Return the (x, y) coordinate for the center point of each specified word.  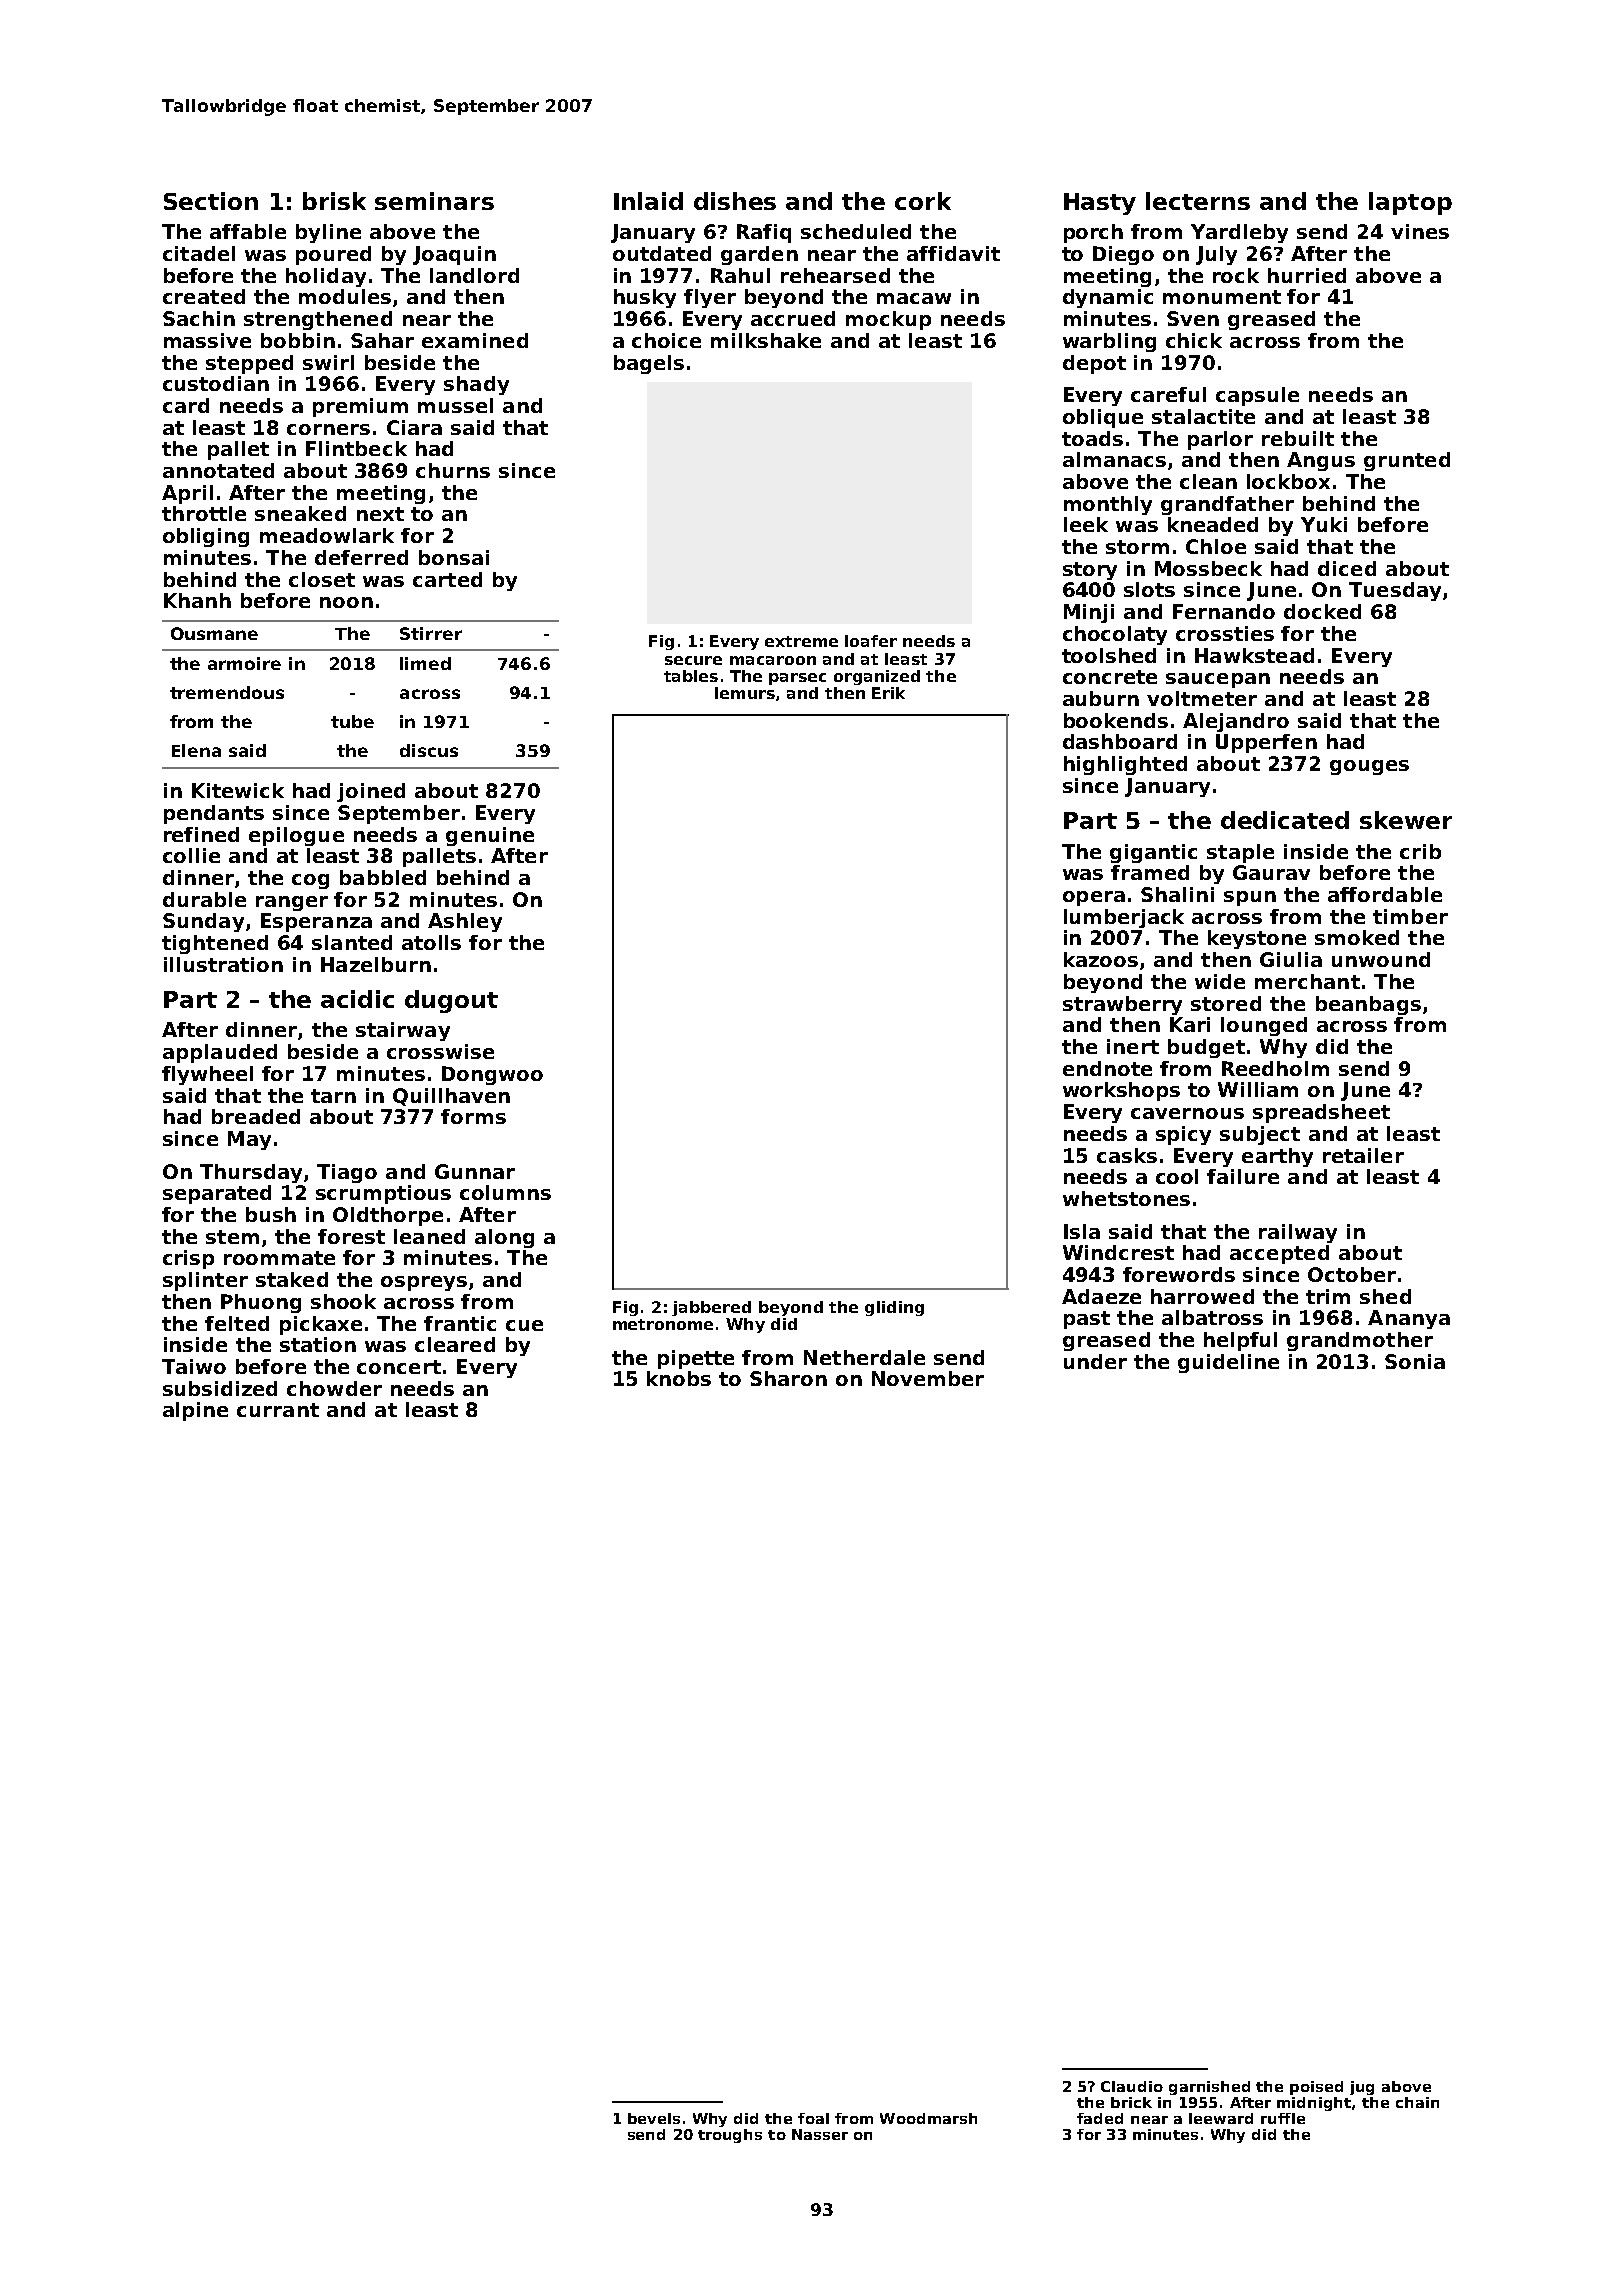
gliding (894, 1308)
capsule (1257, 396)
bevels (654, 2118)
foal (813, 2118)
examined (475, 340)
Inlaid (648, 201)
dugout (451, 1001)
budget (1206, 1048)
